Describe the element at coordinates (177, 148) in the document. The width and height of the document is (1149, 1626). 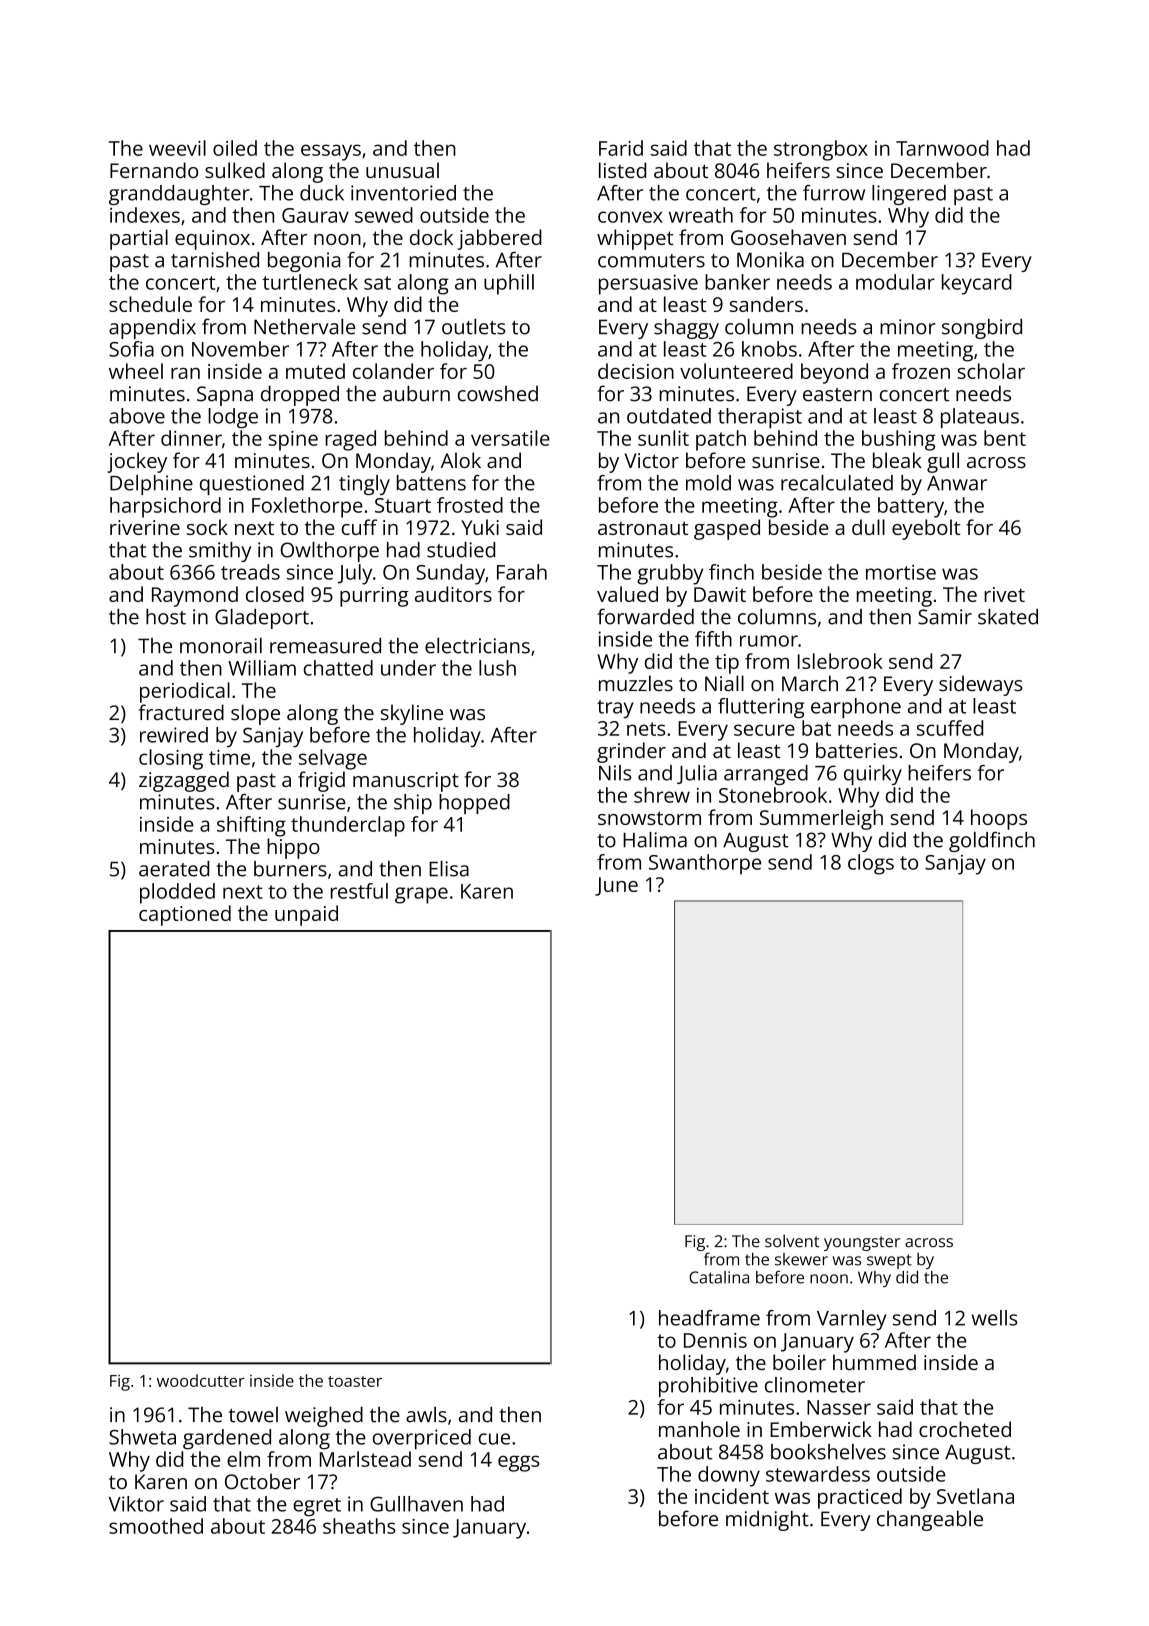
I see `weevil` at that location.
